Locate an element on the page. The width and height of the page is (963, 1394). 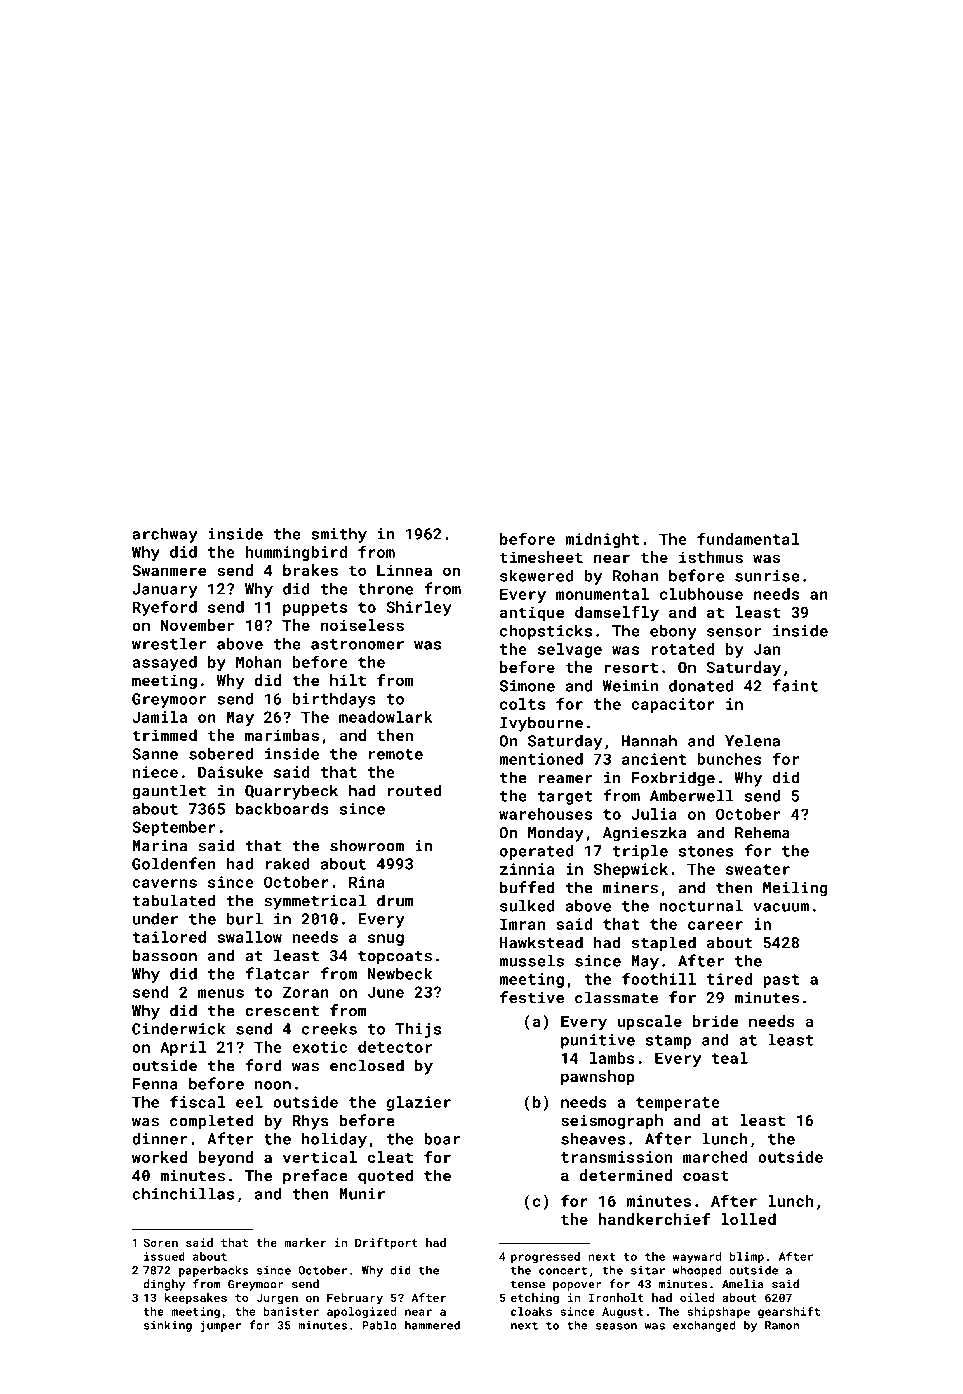
sweater is located at coordinates (758, 869).
